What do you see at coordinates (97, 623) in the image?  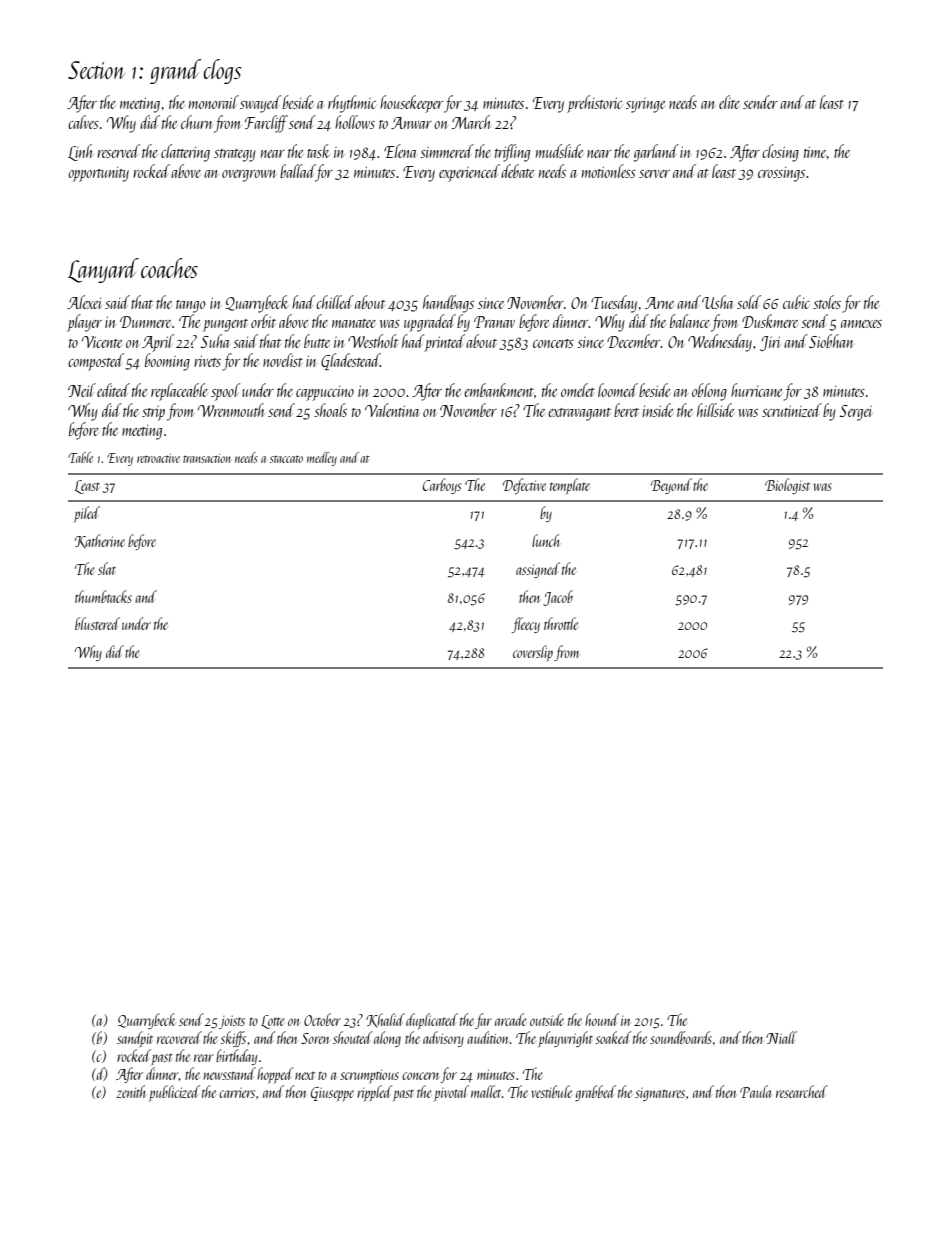 I see `blustered` at bounding box center [97, 623].
